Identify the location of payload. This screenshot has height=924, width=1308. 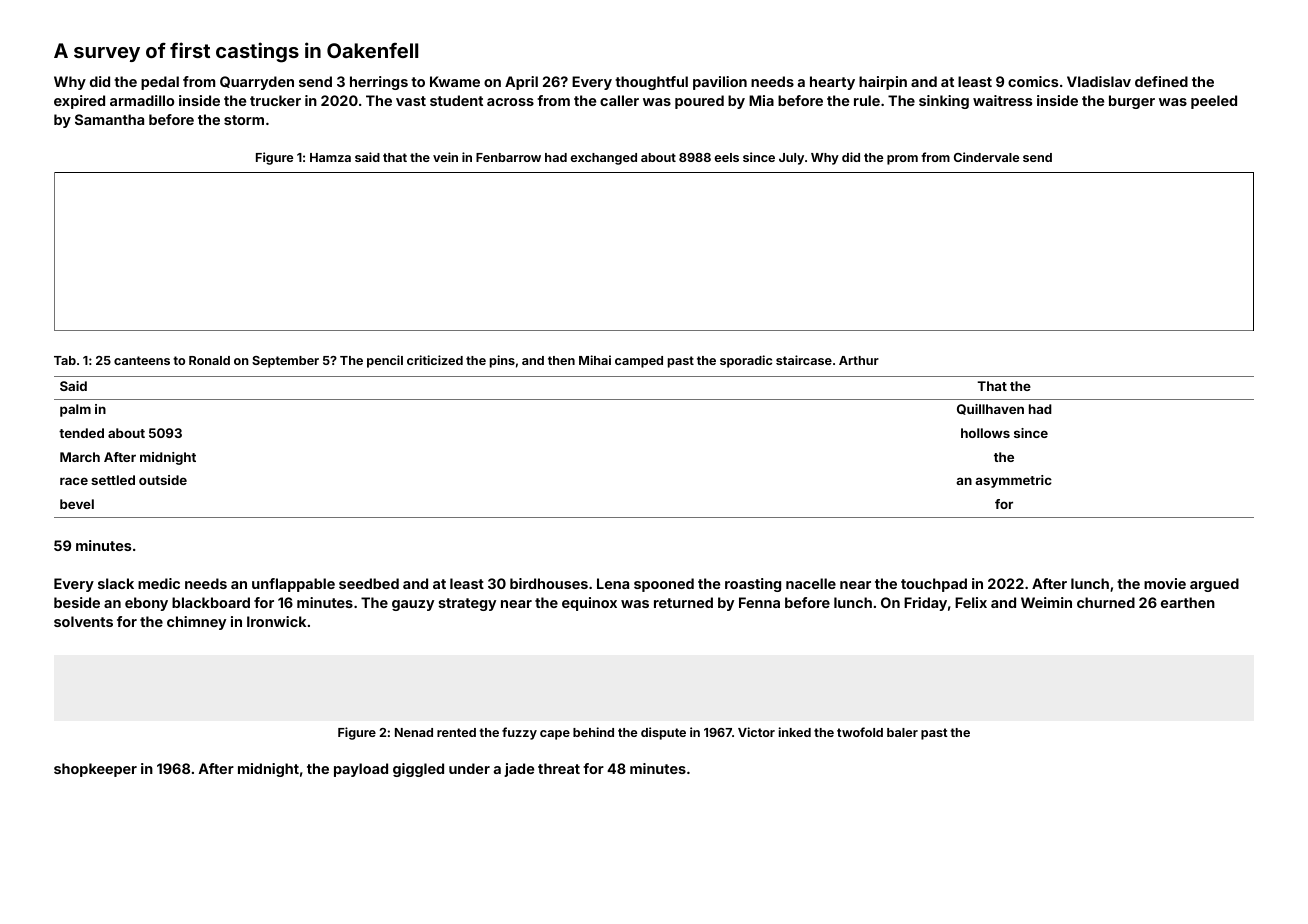
(361, 770).
